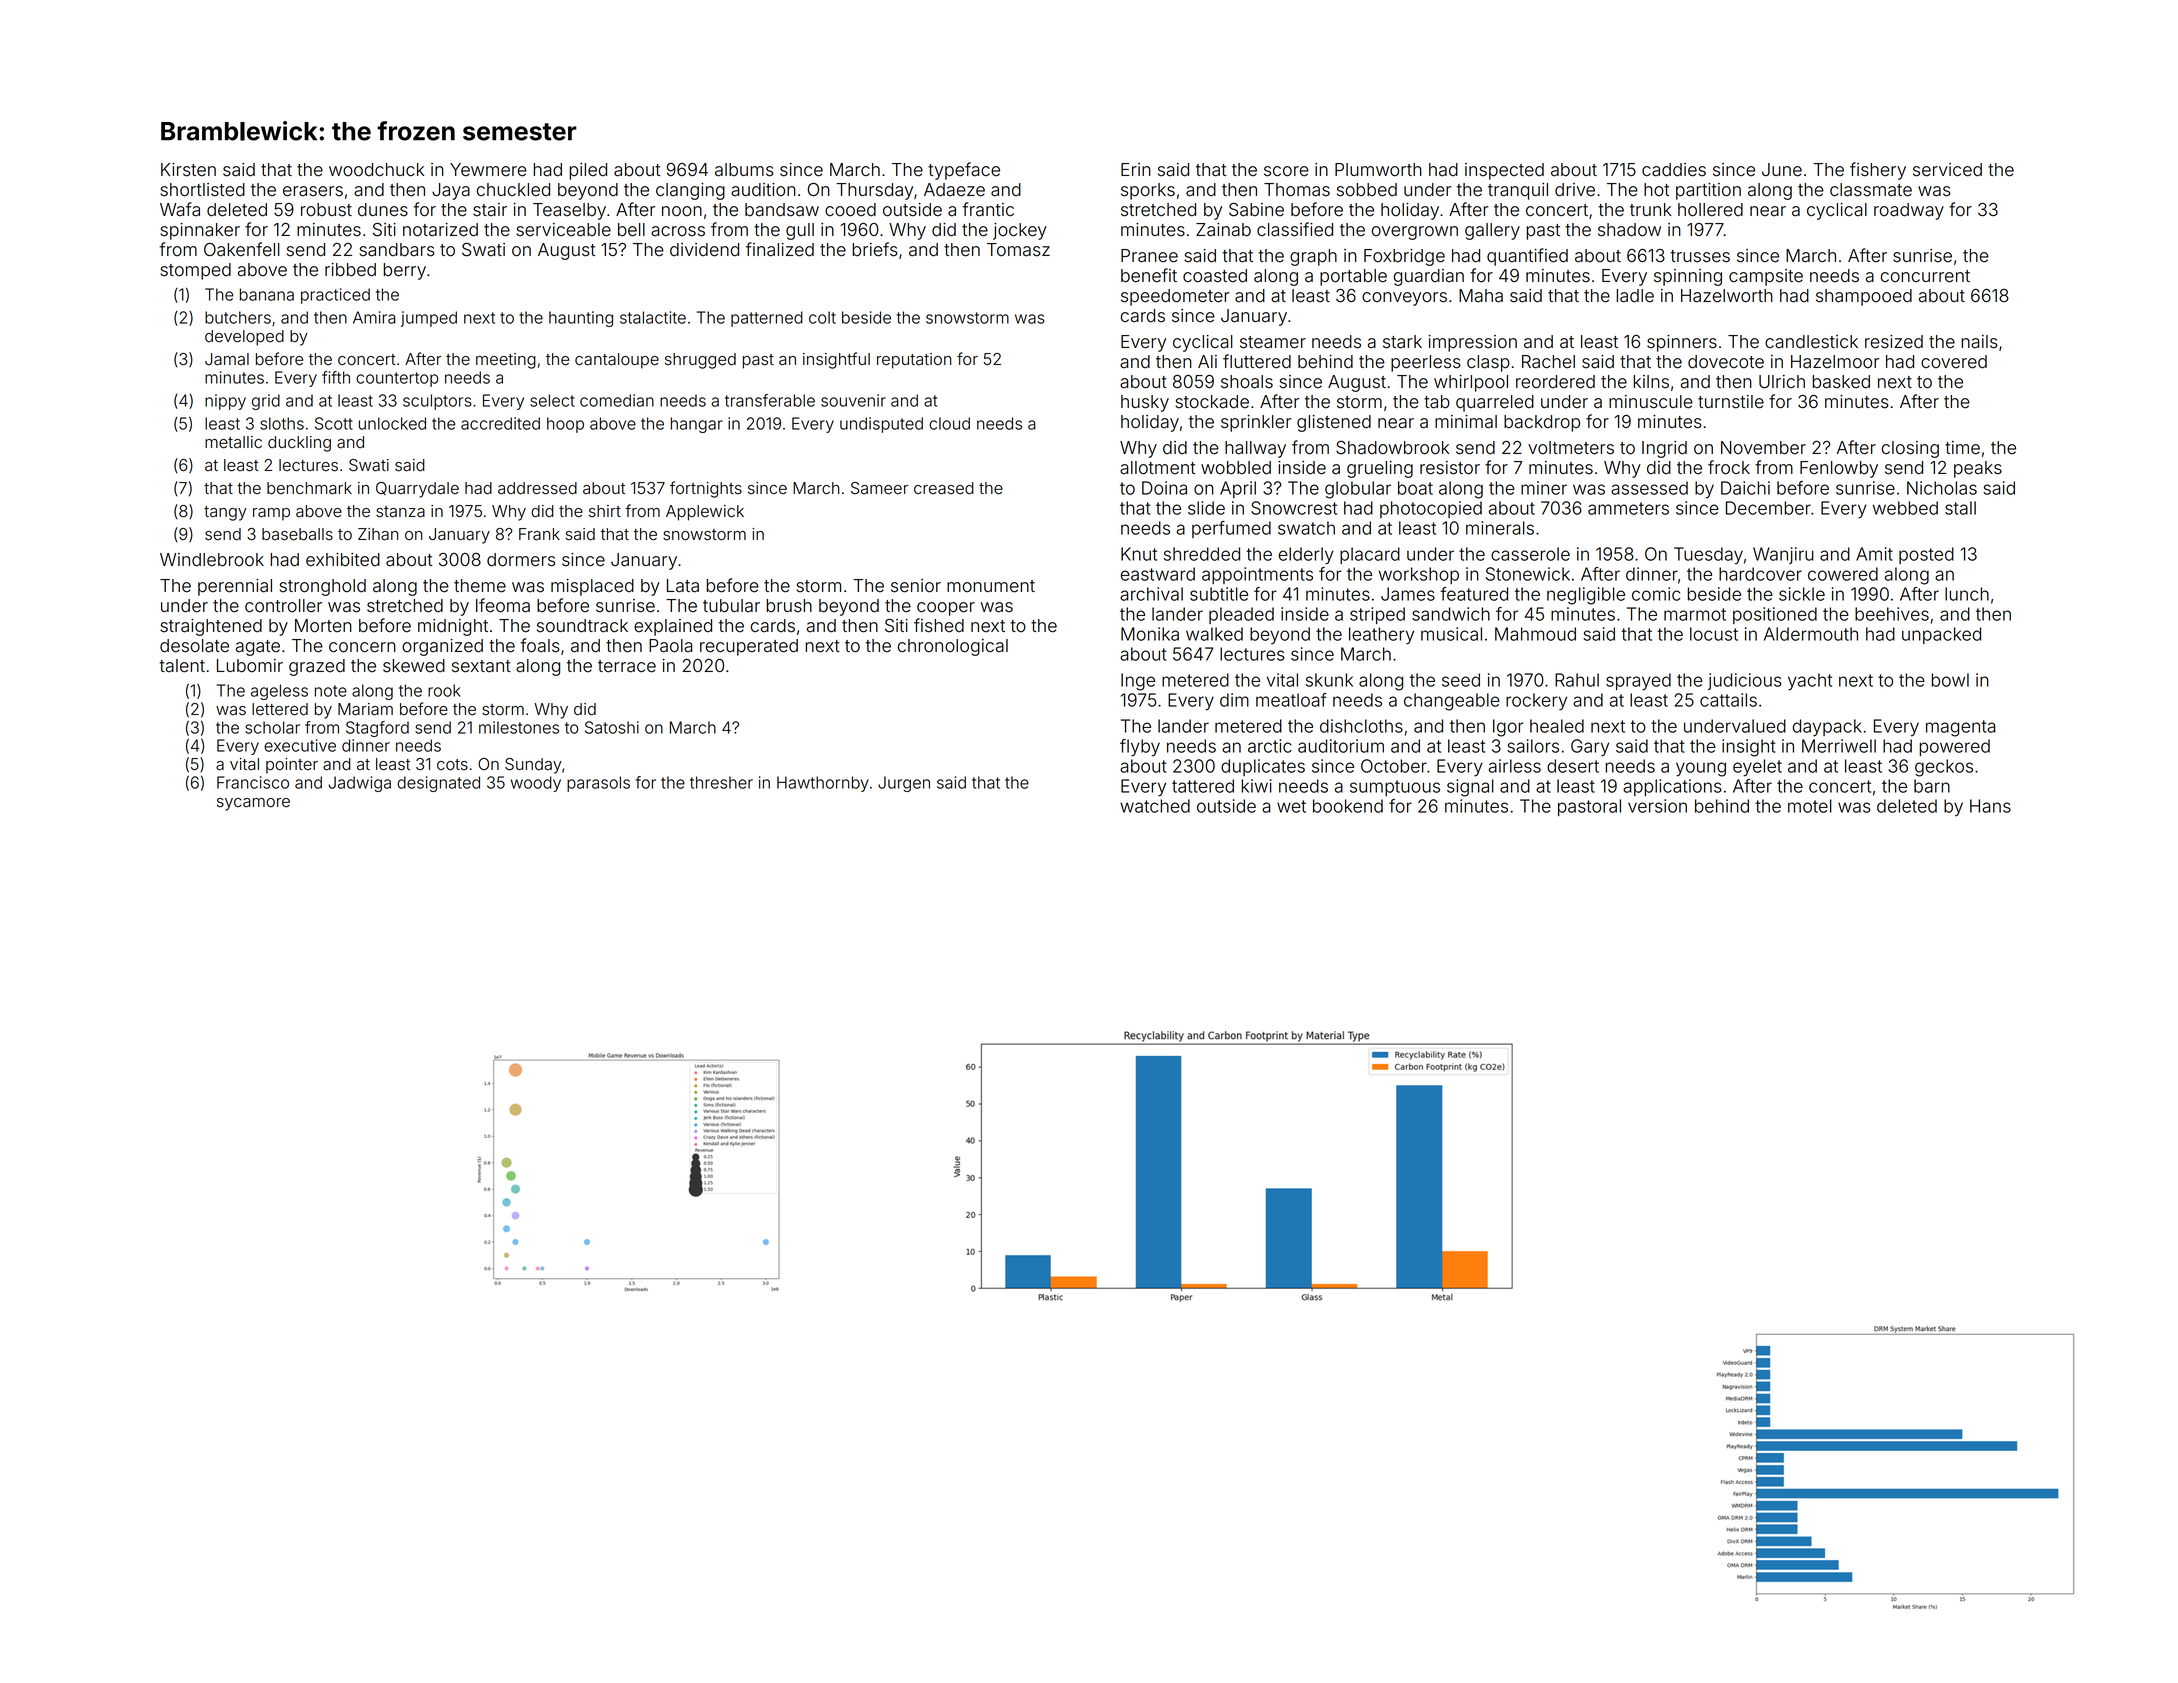 The image size is (2178, 1683). What do you see at coordinates (297, 534) in the page?
I see `baseballs` at bounding box center [297, 534].
